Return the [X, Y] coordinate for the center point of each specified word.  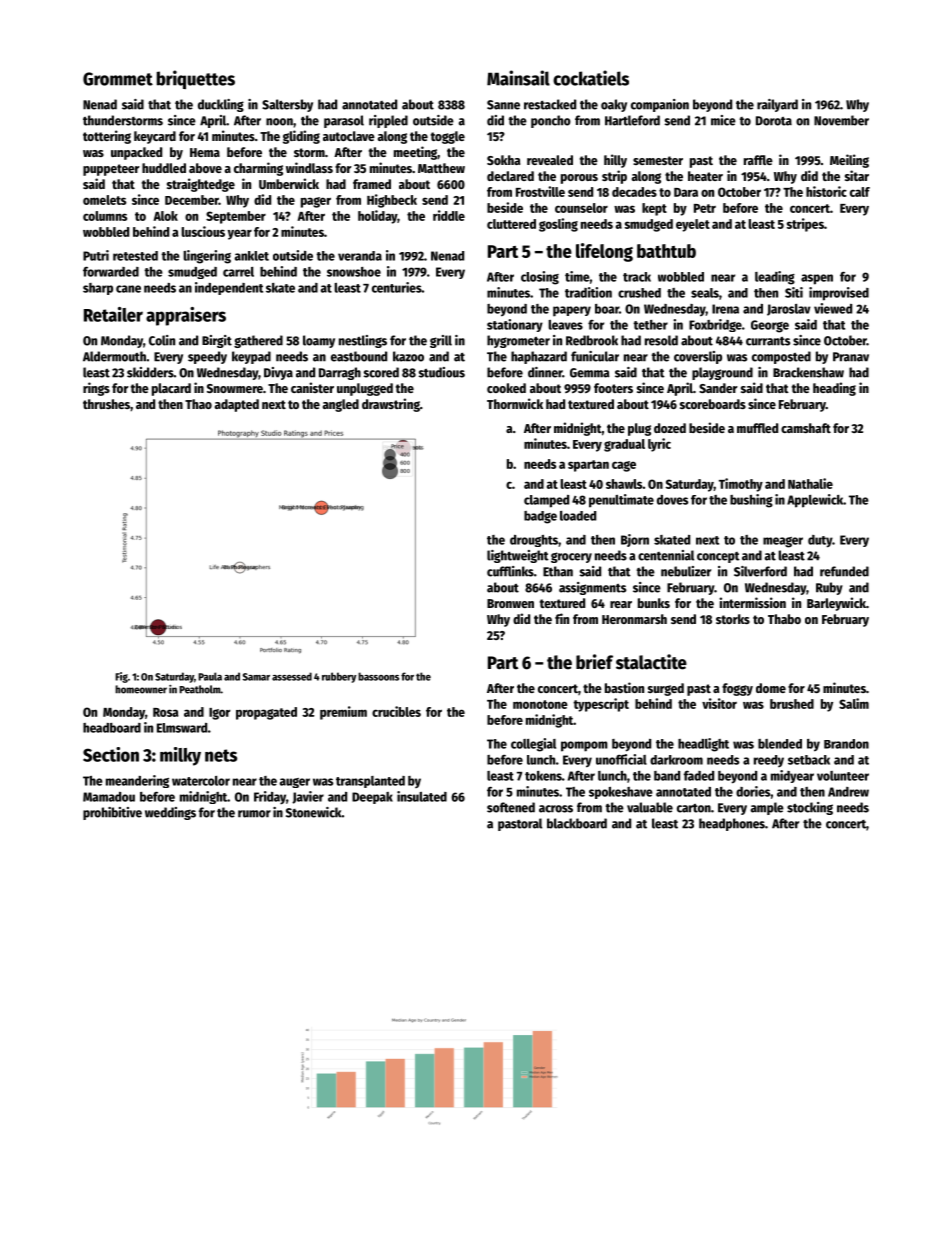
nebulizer [686, 571]
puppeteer [111, 170]
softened [511, 807]
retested [135, 256]
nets [221, 755]
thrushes [106, 404]
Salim [854, 703]
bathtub [666, 251]
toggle [448, 137]
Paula [210, 676]
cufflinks [510, 571]
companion [660, 105]
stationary [515, 325]
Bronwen [510, 603]
